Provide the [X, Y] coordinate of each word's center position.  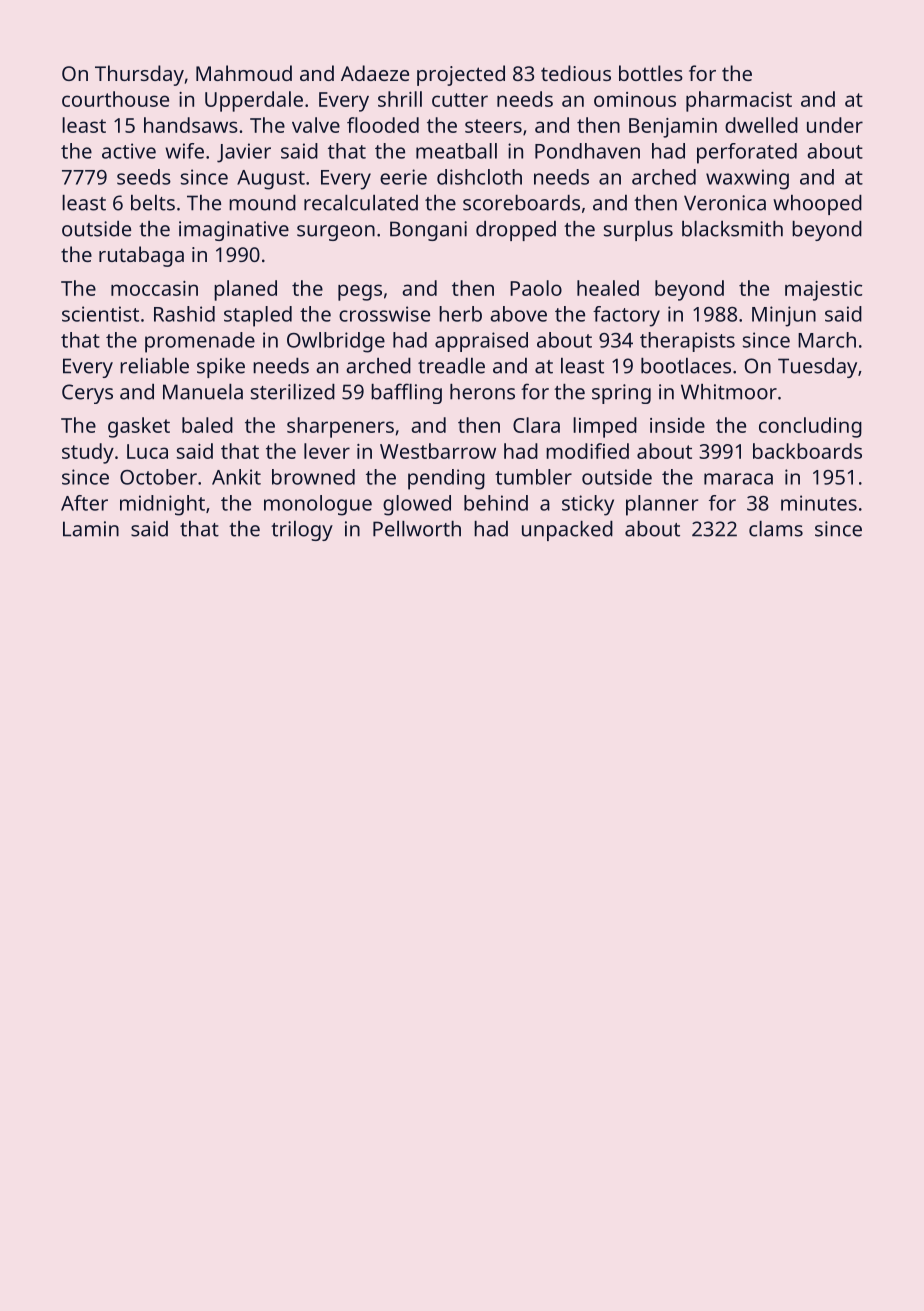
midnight [162, 505]
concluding [810, 427]
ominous [635, 99]
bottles [651, 73]
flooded [383, 125]
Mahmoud [244, 73]
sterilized [293, 392]
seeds [144, 177]
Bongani [428, 231]
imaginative [234, 231]
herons [482, 392]
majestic [823, 291]
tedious [576, 73]
